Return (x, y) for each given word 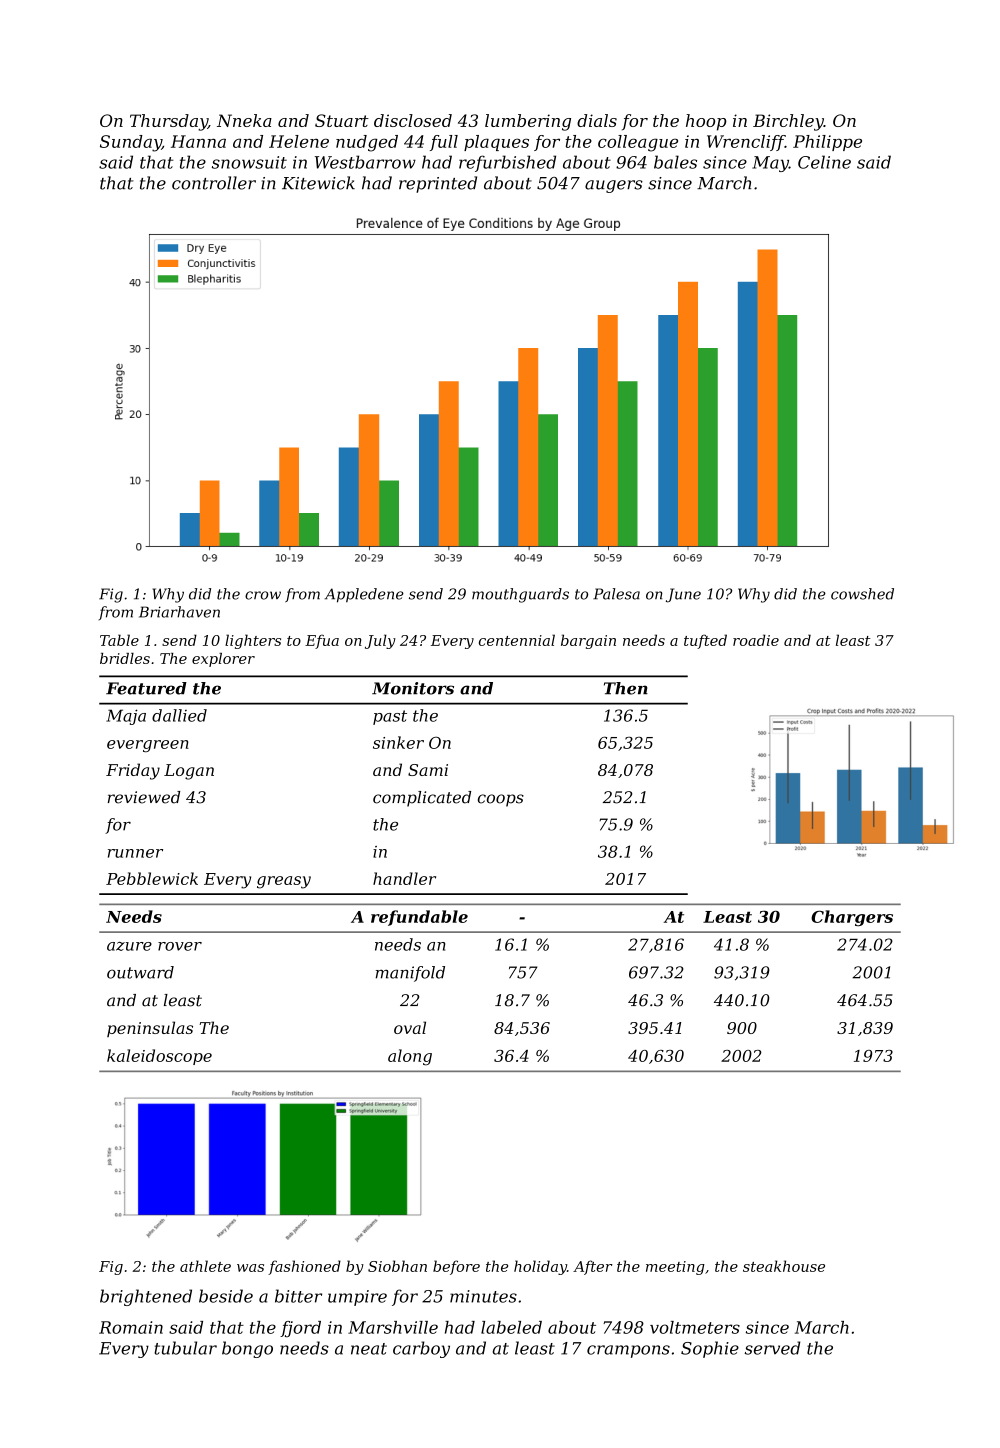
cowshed (862, 594)
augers (614, 186)
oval (410, 1027)
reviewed (144, 797)
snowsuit (249, 162)
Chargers (852, 918)
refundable (419, 918)
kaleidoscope (159, 1057)
